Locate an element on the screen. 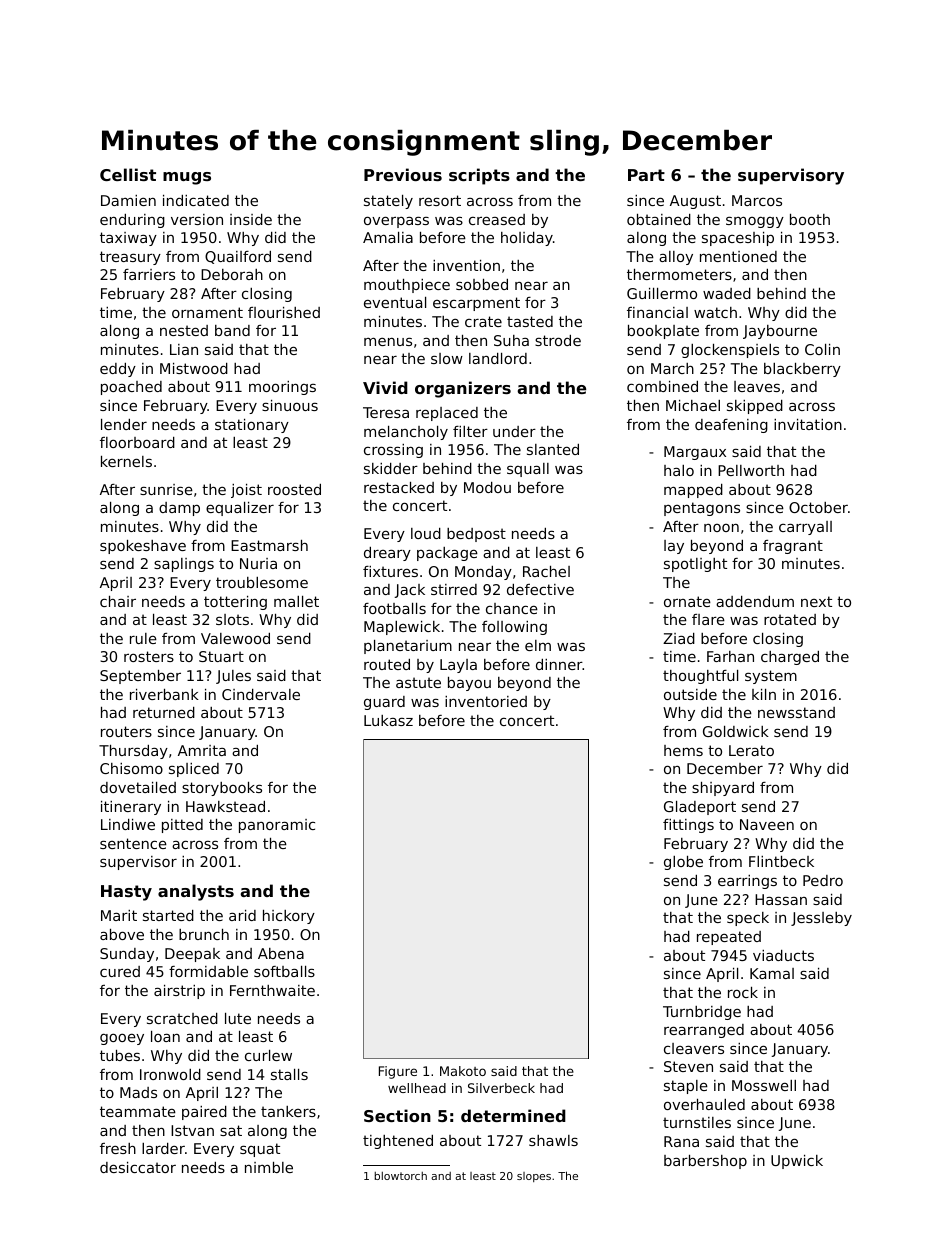  sobbed is located at coordinates (482, 284).
